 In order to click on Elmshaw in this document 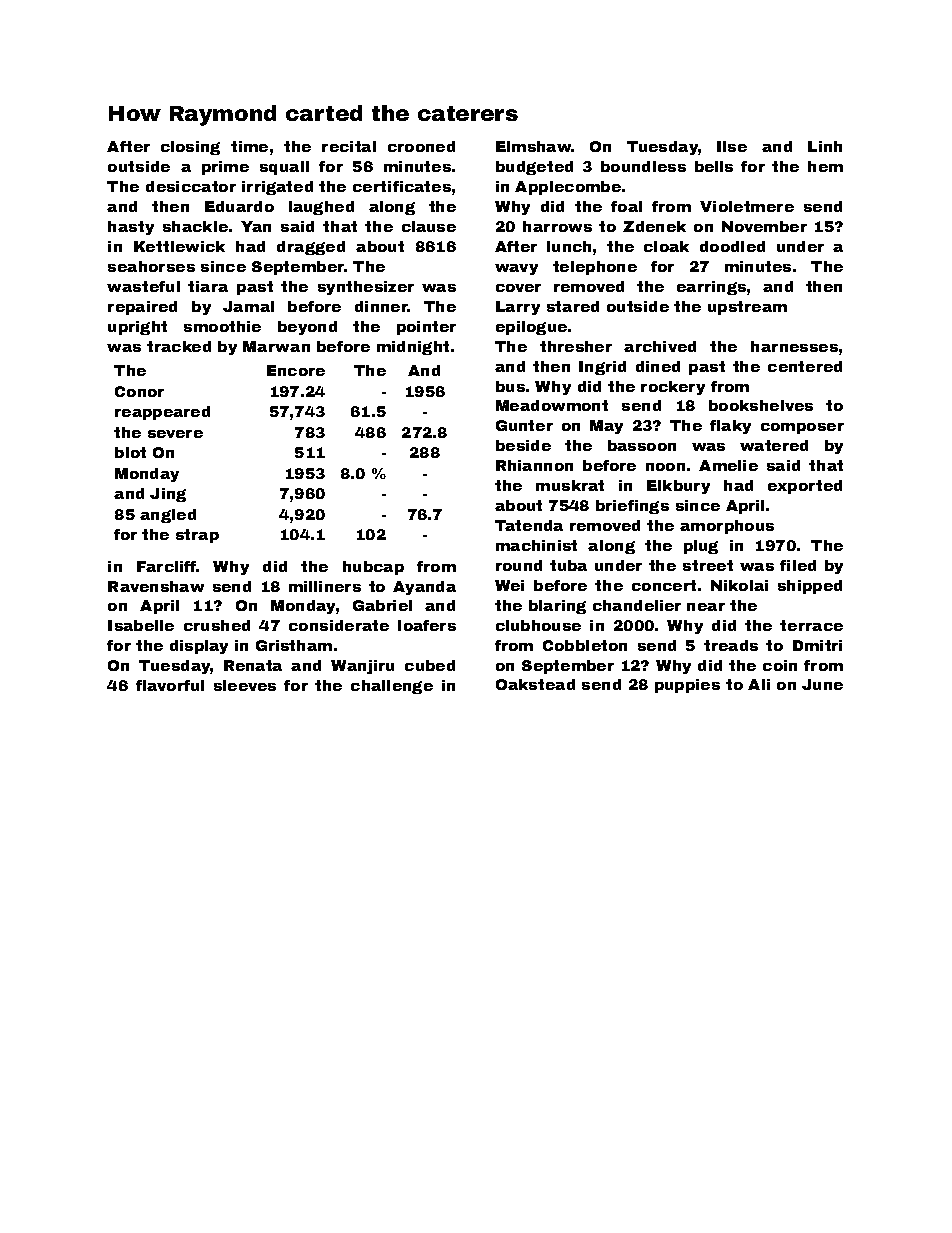, I will do `click(534, 146)`.
